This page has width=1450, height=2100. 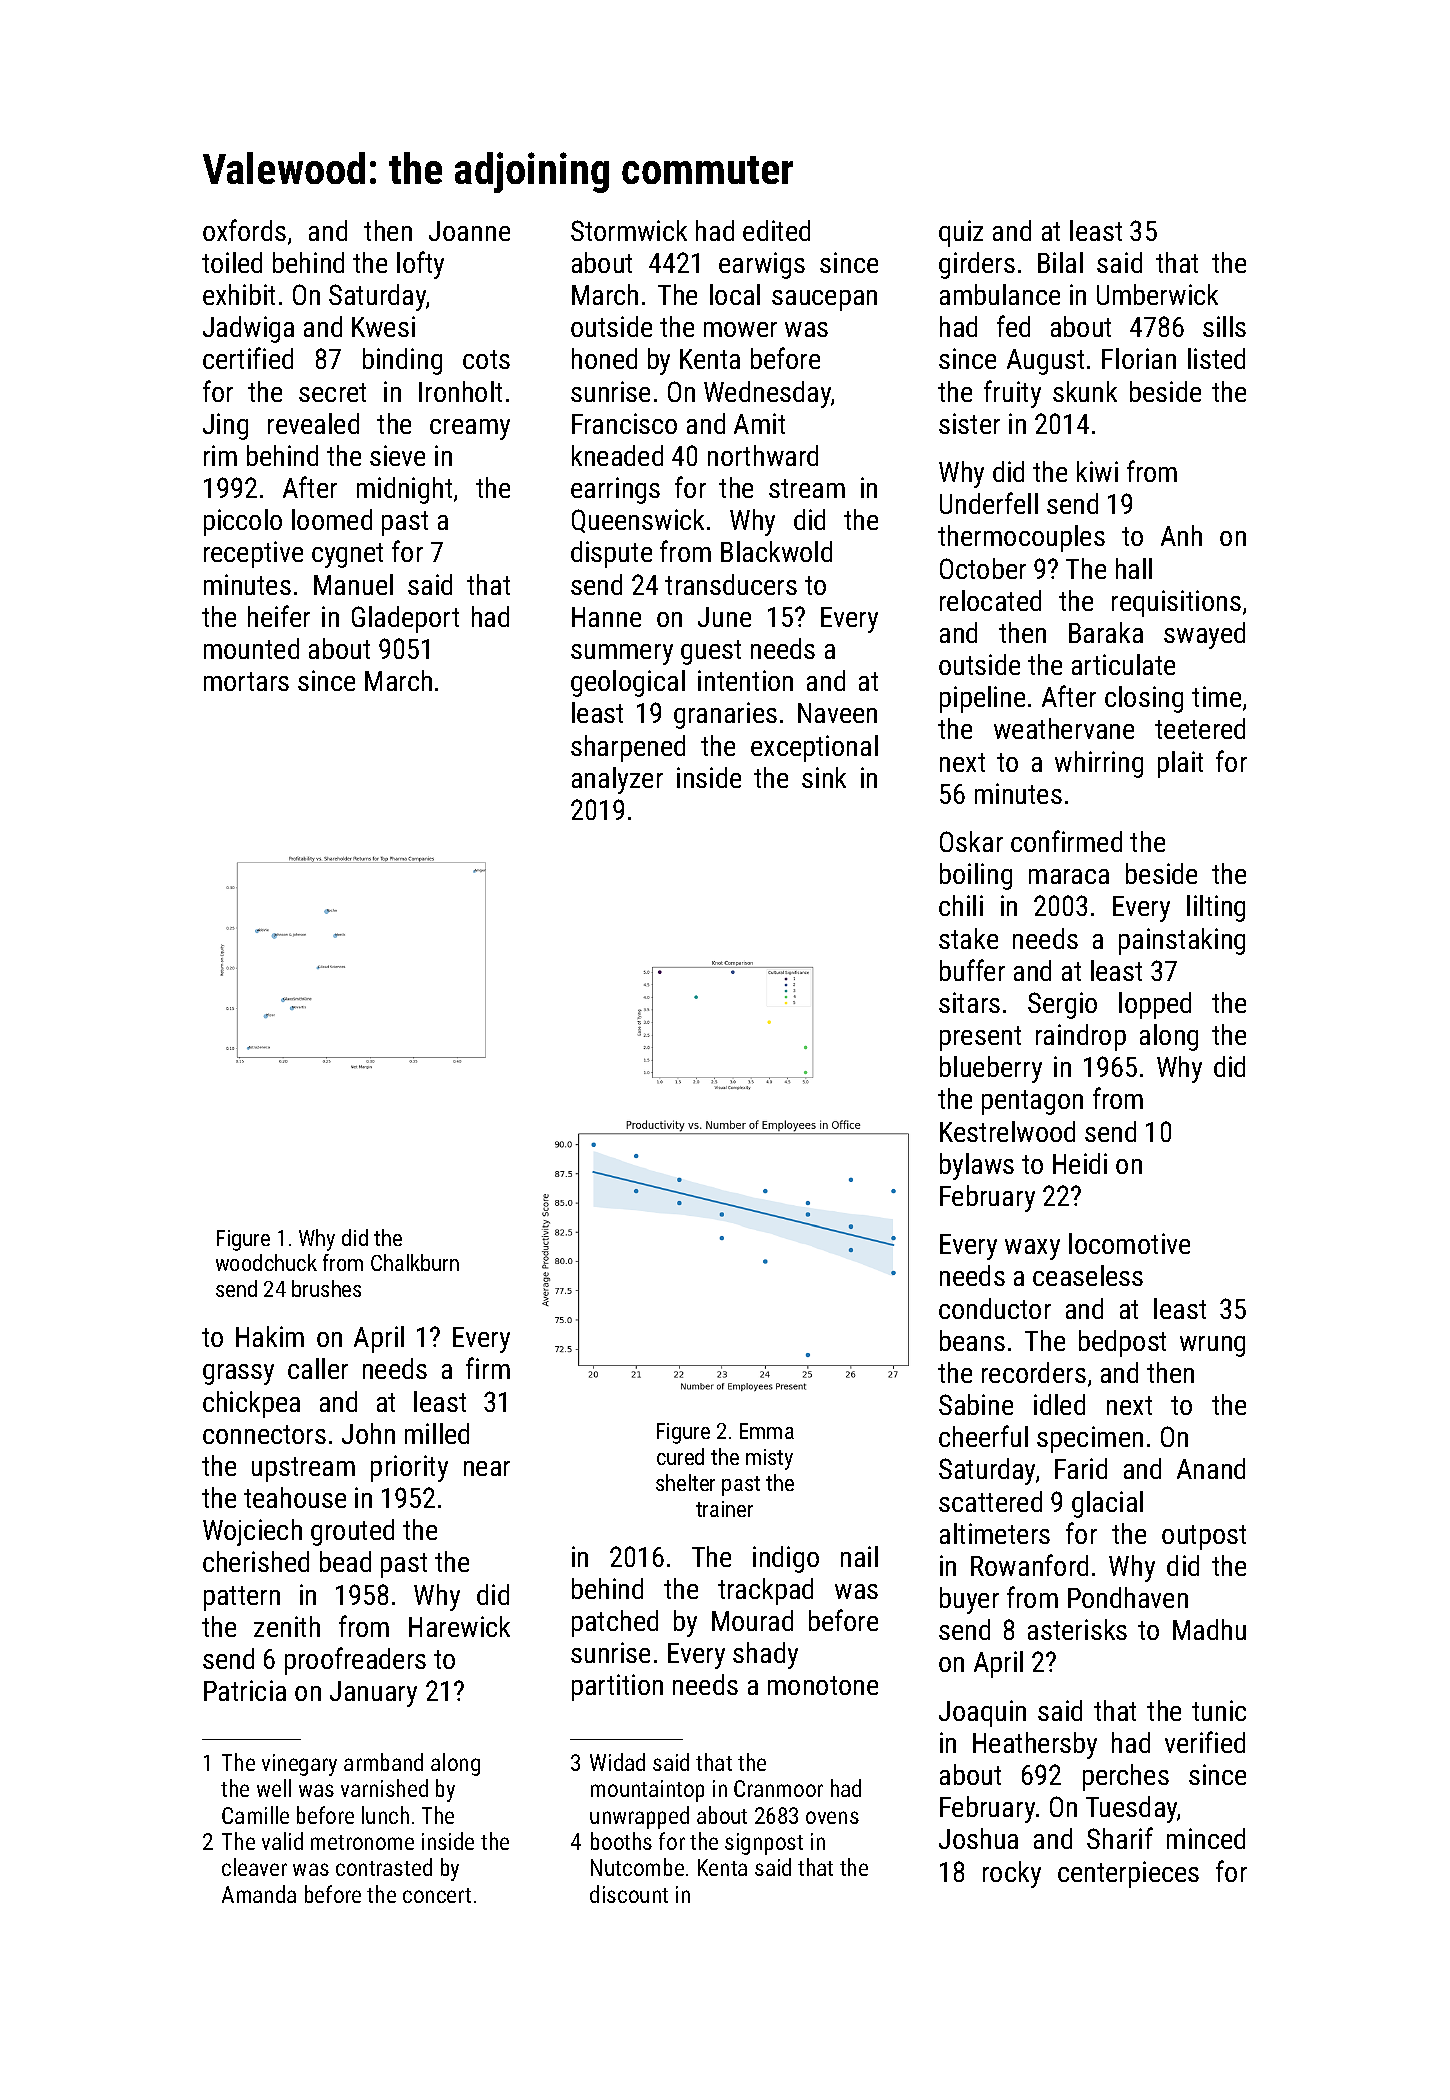 What do you see at coordinates (242, 1598) in the page?
I see `pattern` at bounding box center [242, 1598].
